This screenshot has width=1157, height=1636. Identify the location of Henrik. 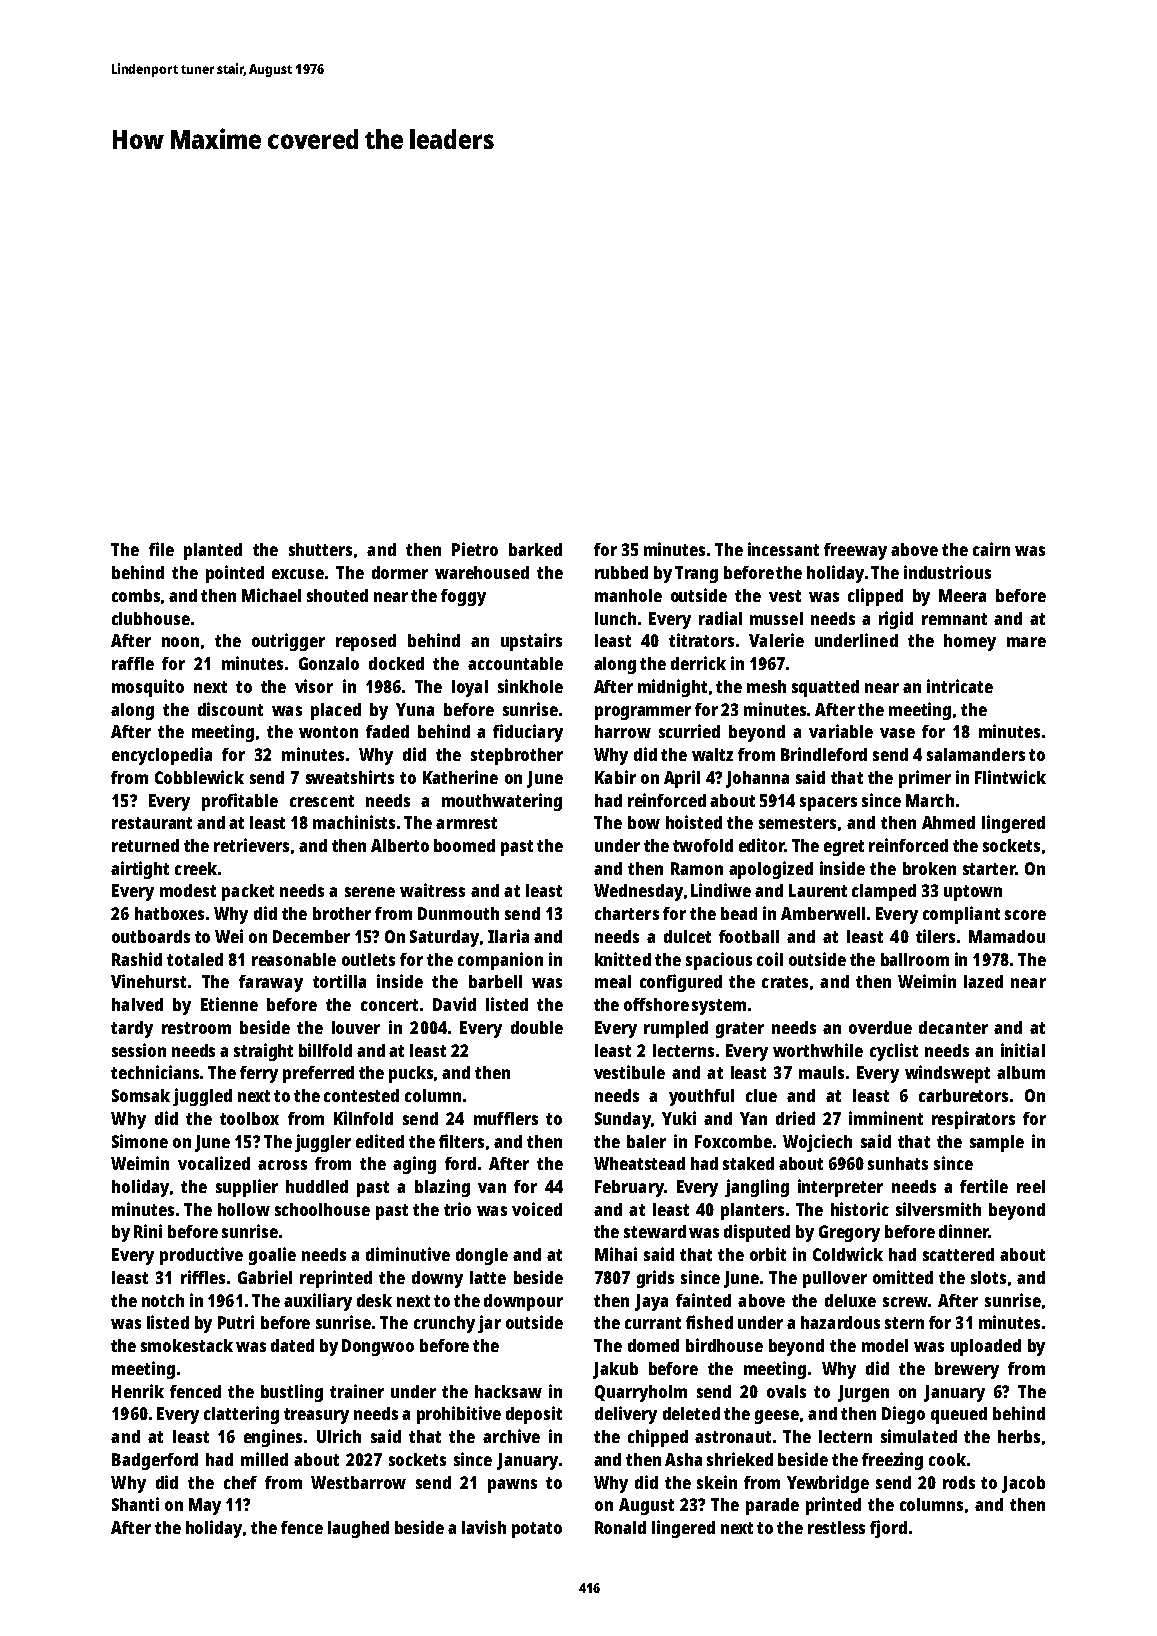
(138, 1391).
